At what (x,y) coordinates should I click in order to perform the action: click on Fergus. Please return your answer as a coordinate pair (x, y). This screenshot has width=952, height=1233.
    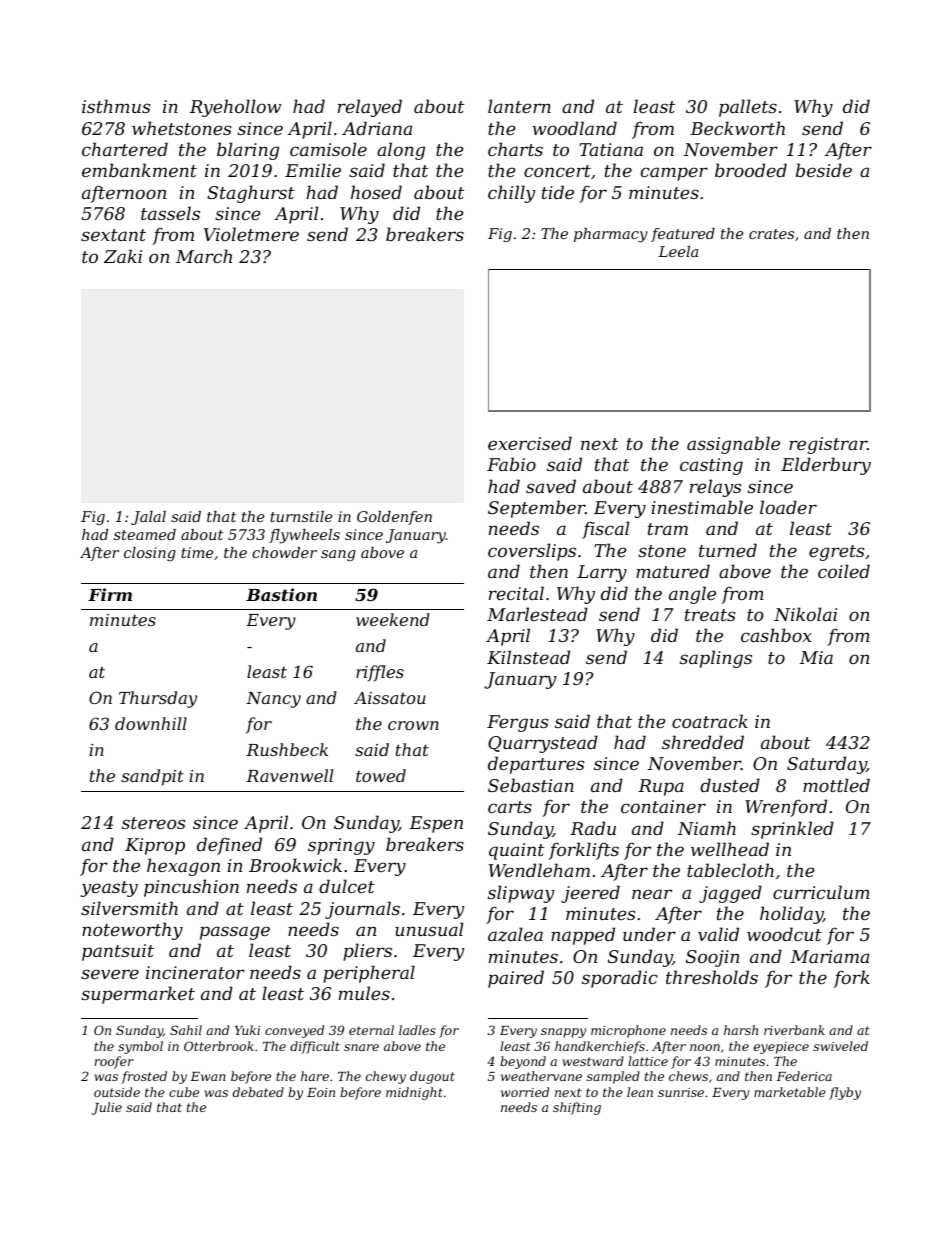
    Looking at the image, I should click on (517, 723).
